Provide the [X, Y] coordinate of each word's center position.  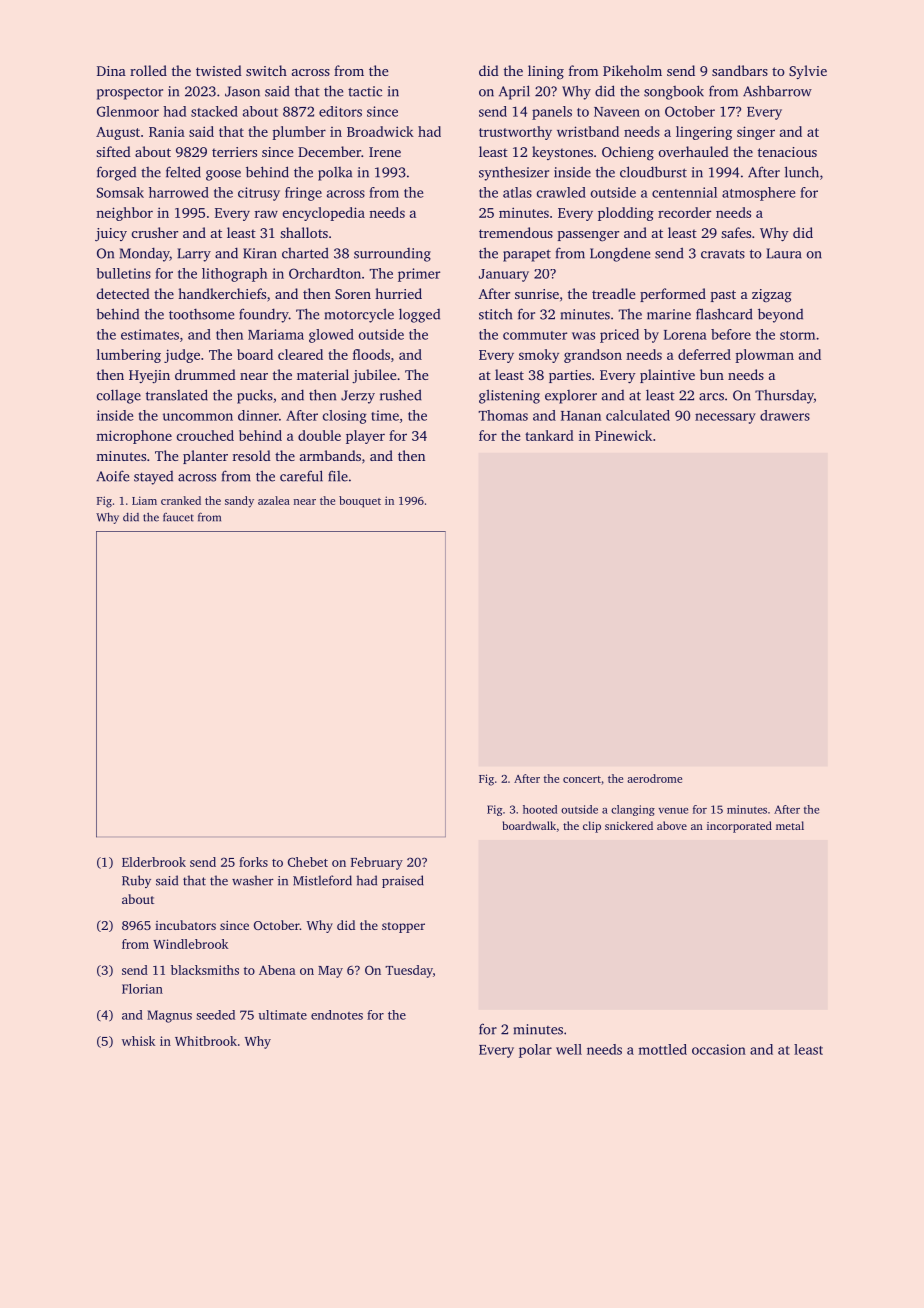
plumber [299, 133]
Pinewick [623, 435]
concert [582, 779]
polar [535, 1051]
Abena [277, 970]
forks [253, 862]
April [514, 92]
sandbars [740, 70]
